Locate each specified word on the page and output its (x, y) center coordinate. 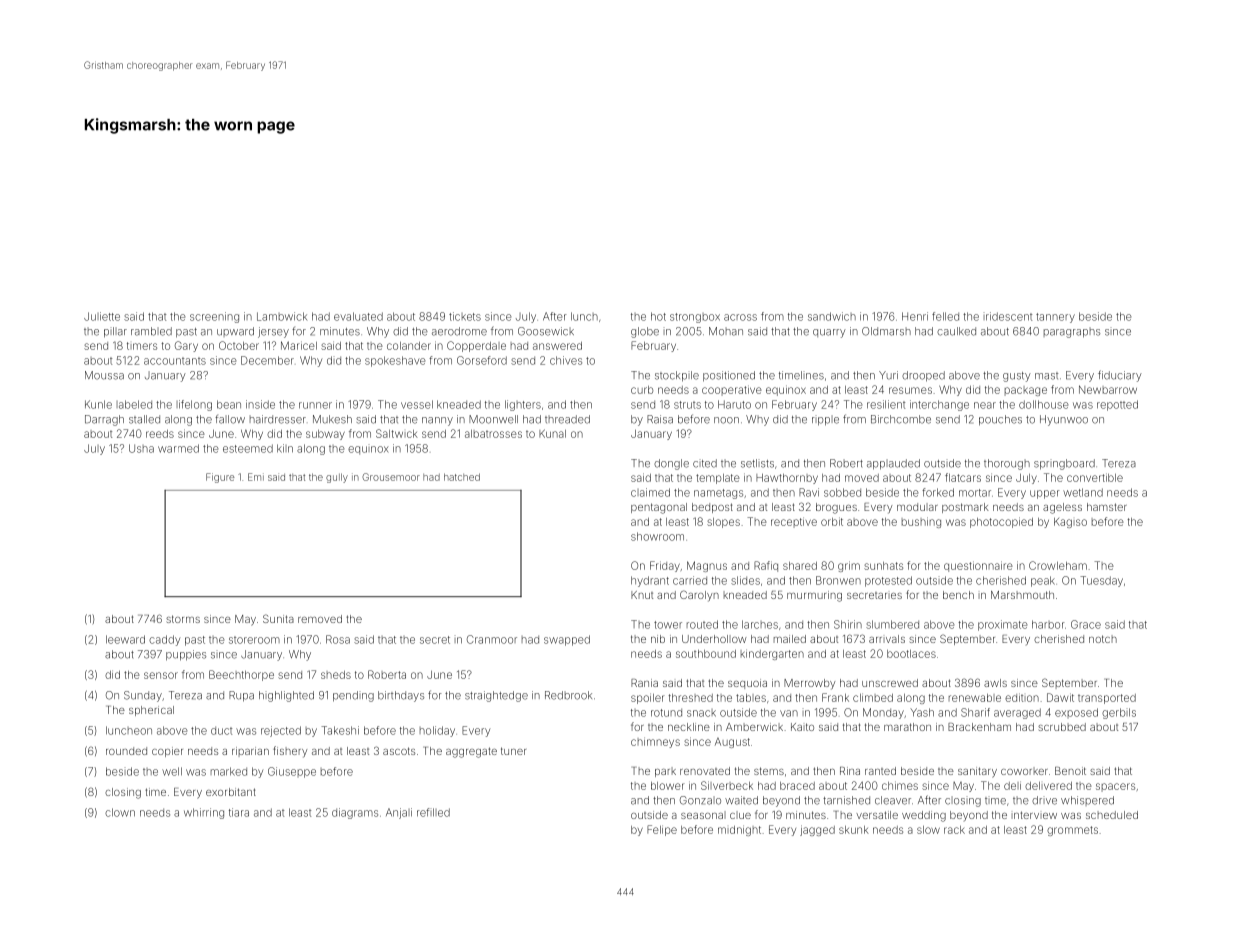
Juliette (102, 316)
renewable (975, 698)
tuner (513, 751)
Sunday (143, 696)
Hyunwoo (1064, 420)
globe (645, 332)
